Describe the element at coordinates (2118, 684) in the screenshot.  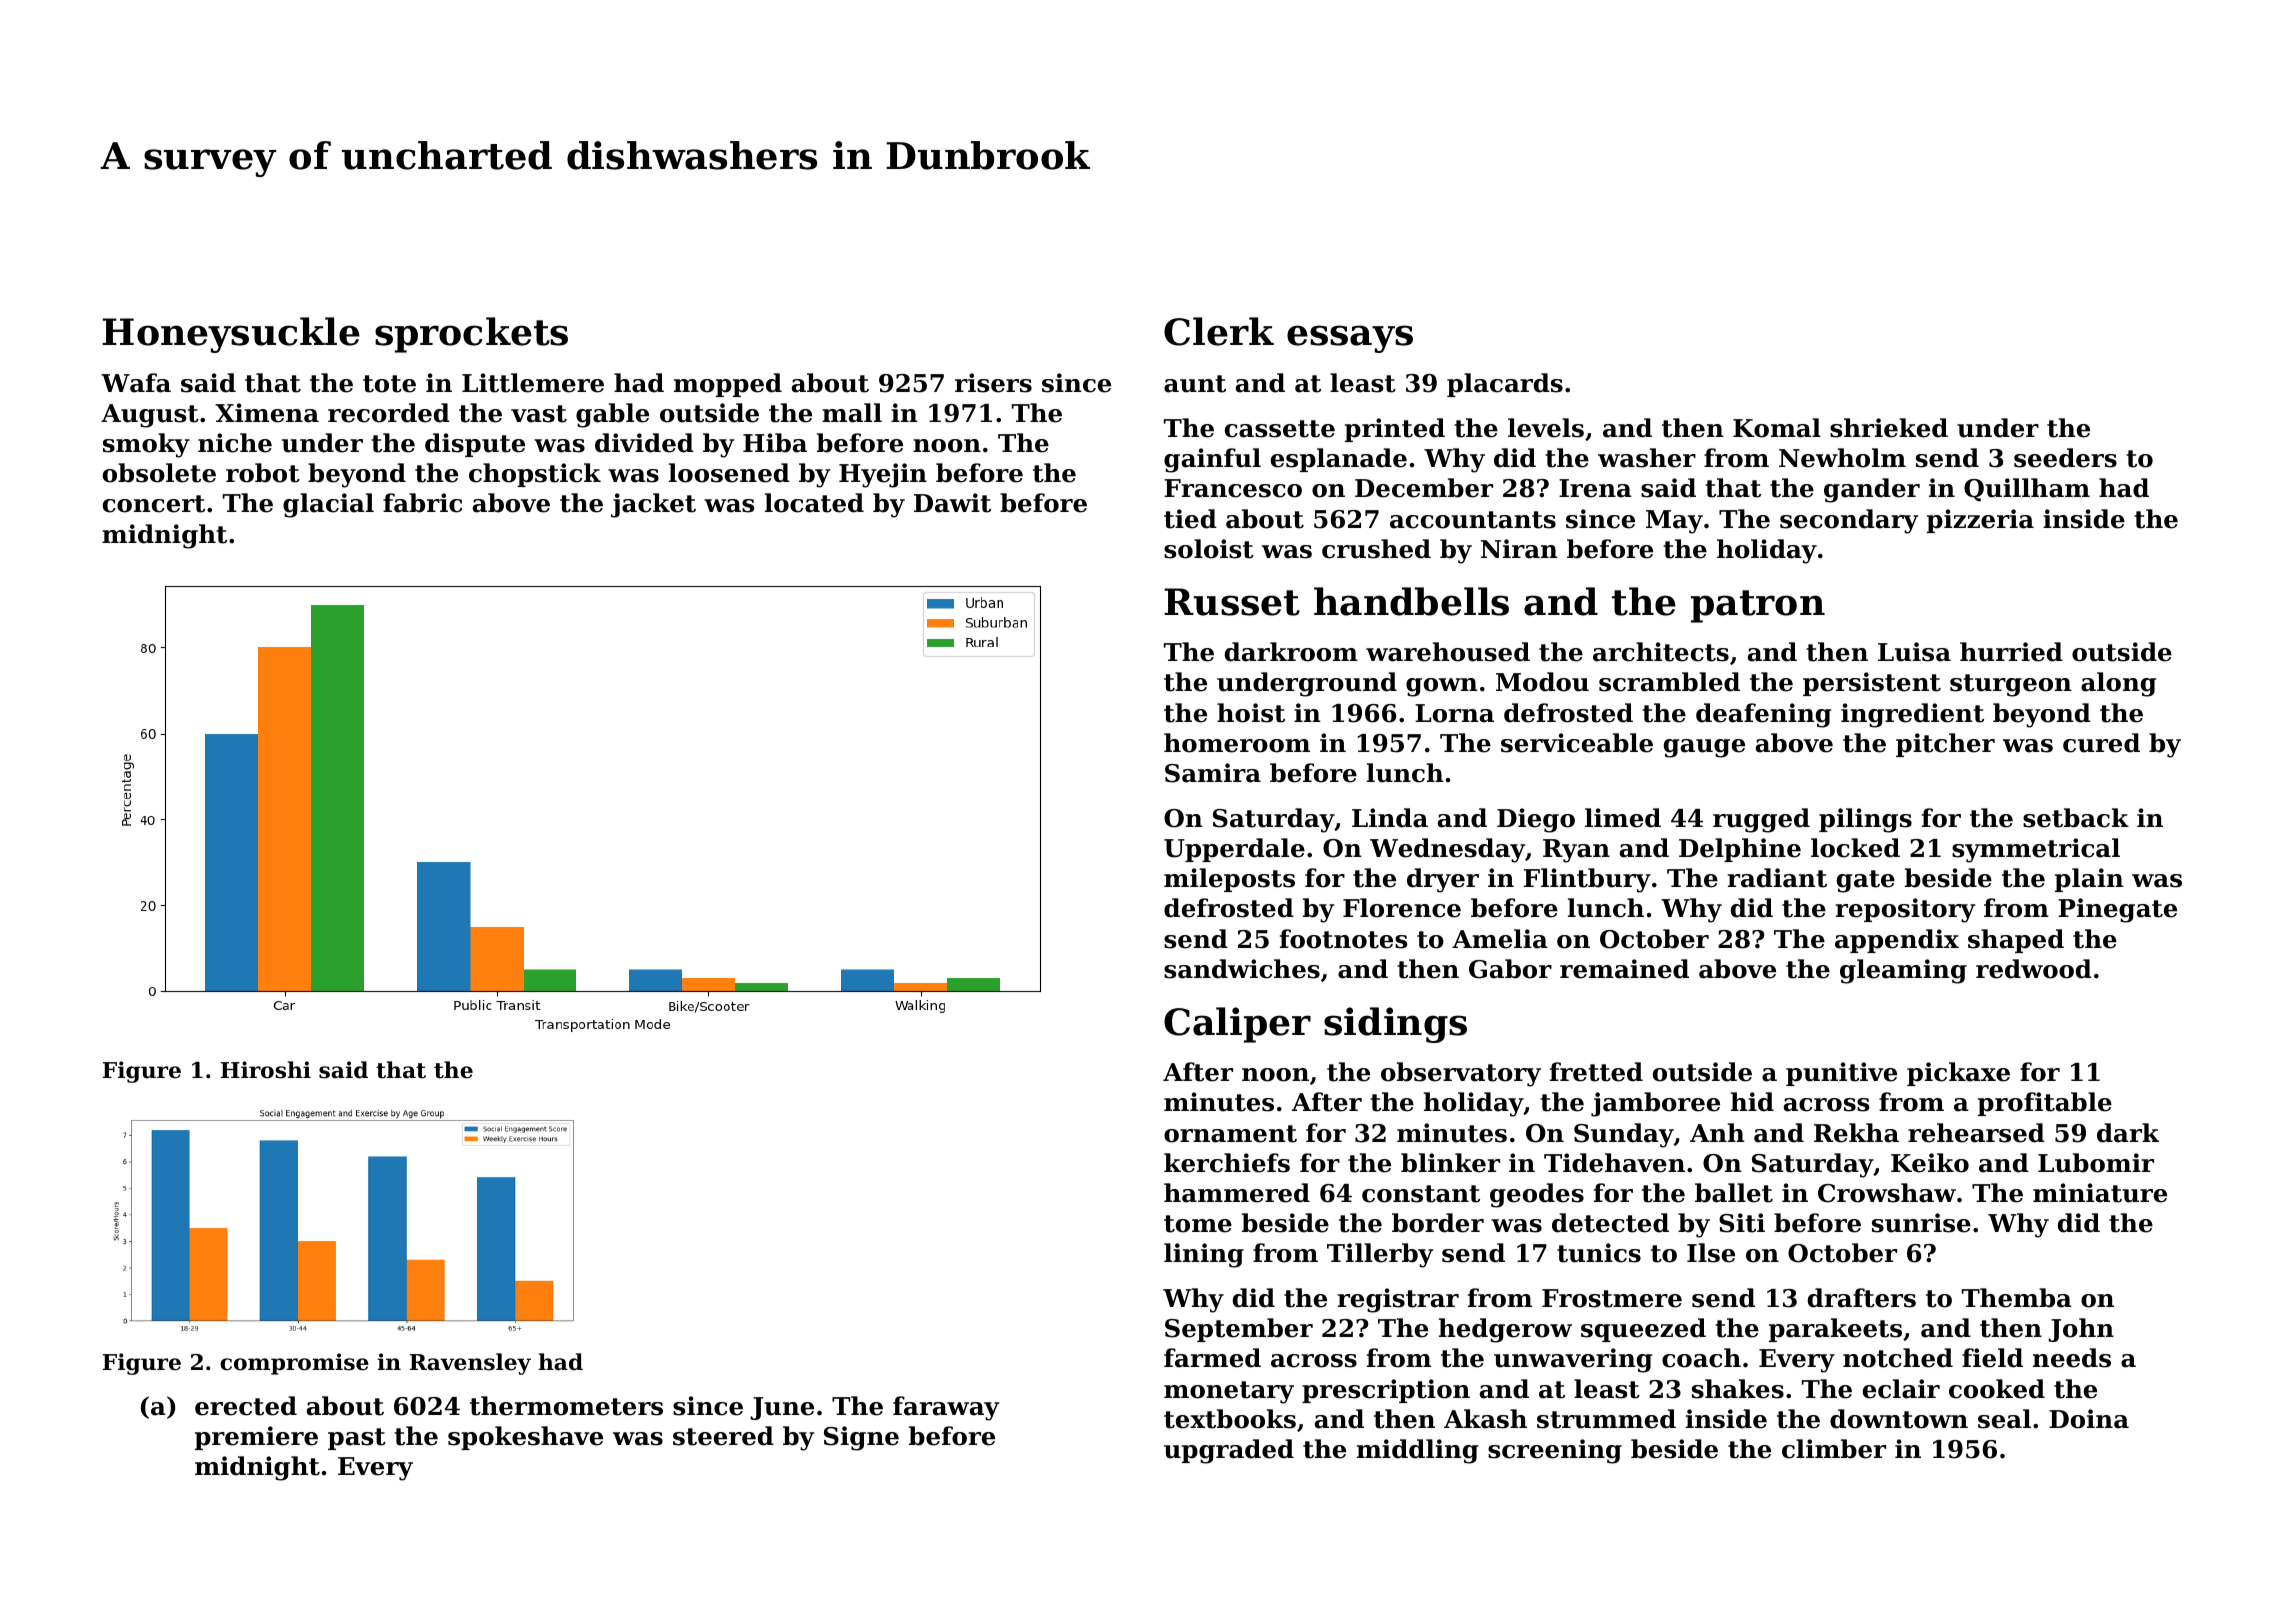
I see `along` at that location.
